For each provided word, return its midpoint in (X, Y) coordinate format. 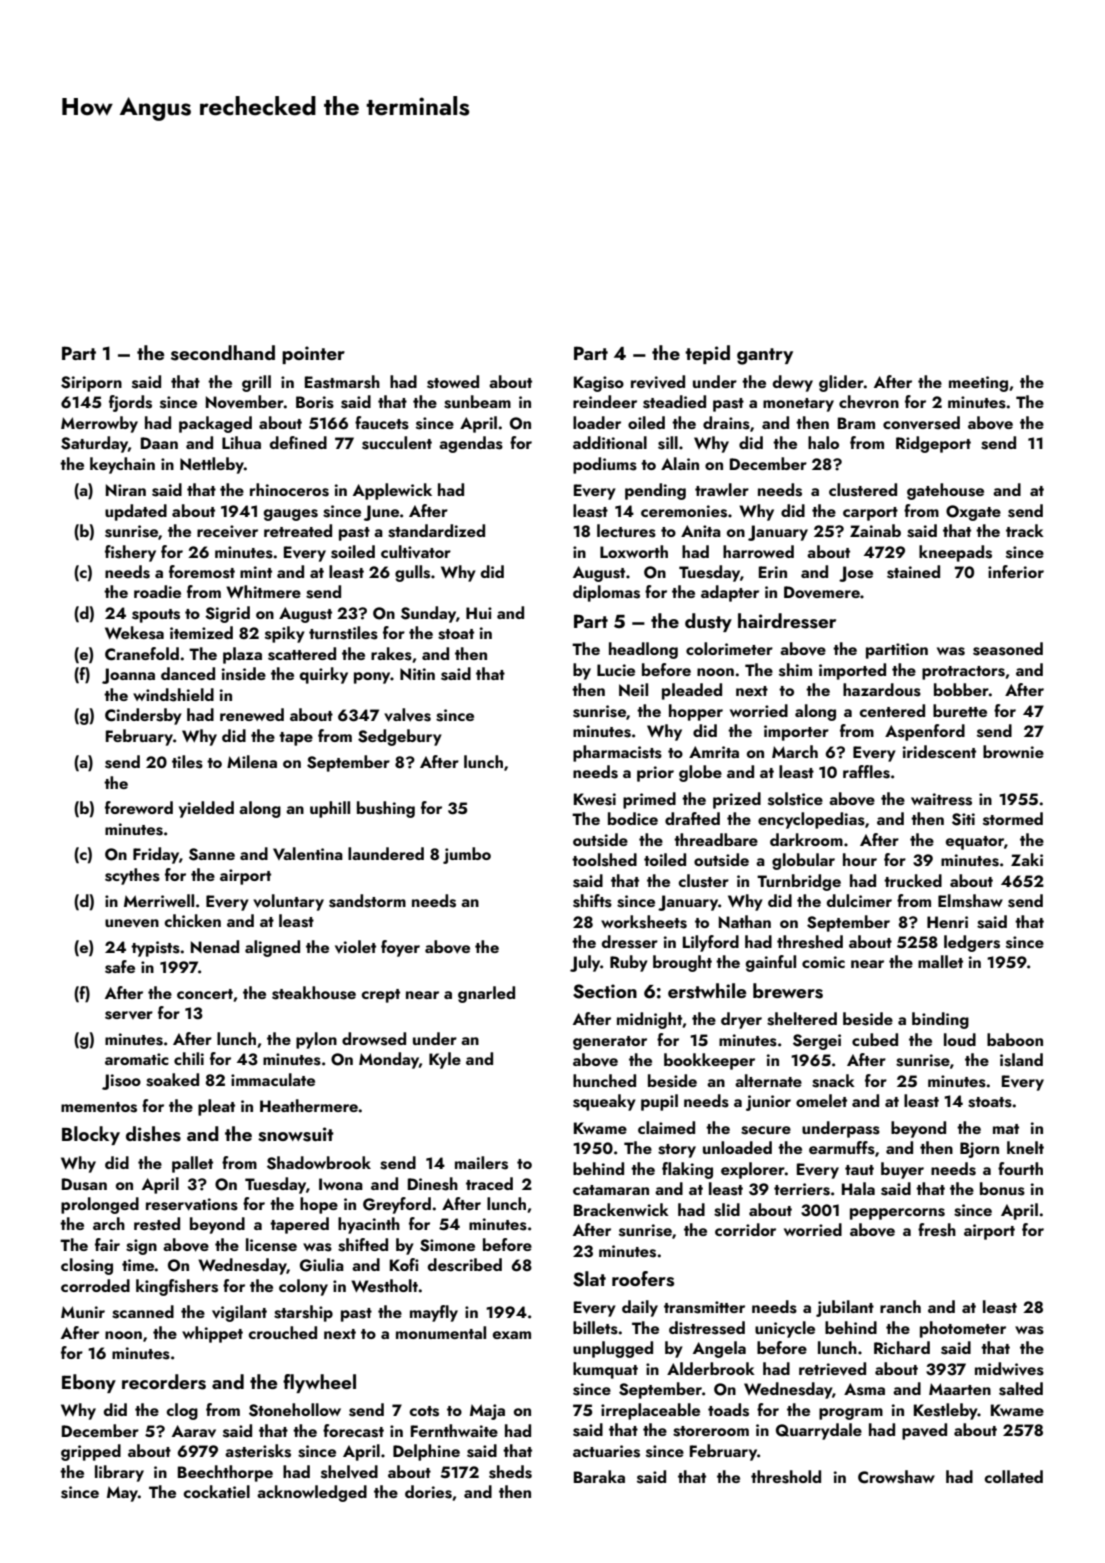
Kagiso (599, 384)
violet (355, 947)
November (245, 402)
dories (428, 1492)
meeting (978, 384)
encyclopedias (811, 820)
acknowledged (312, 1493)
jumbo (467, 855)
